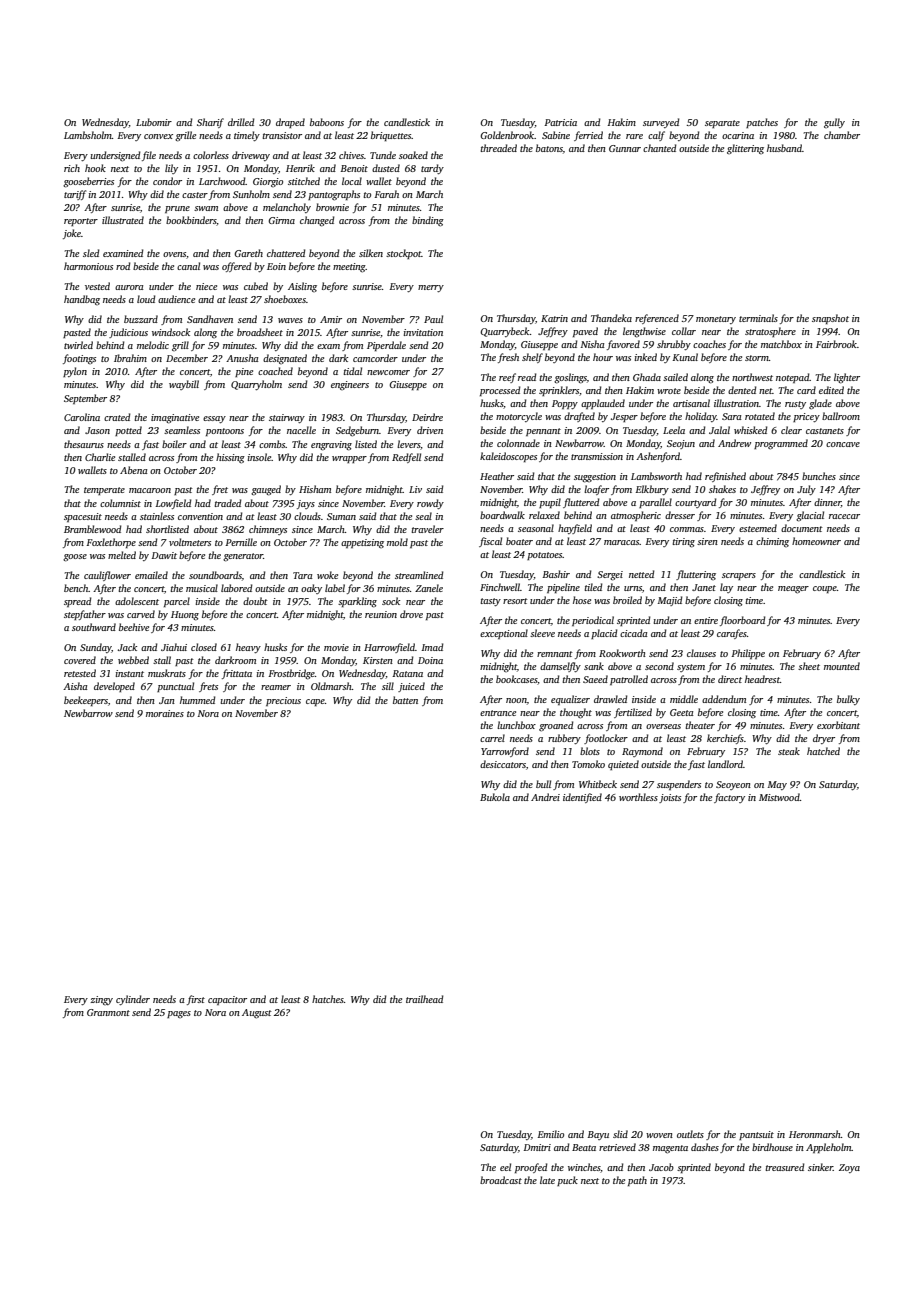 This page has height=1308, width=924. I want to click on Patricia, so click(560, 122).
